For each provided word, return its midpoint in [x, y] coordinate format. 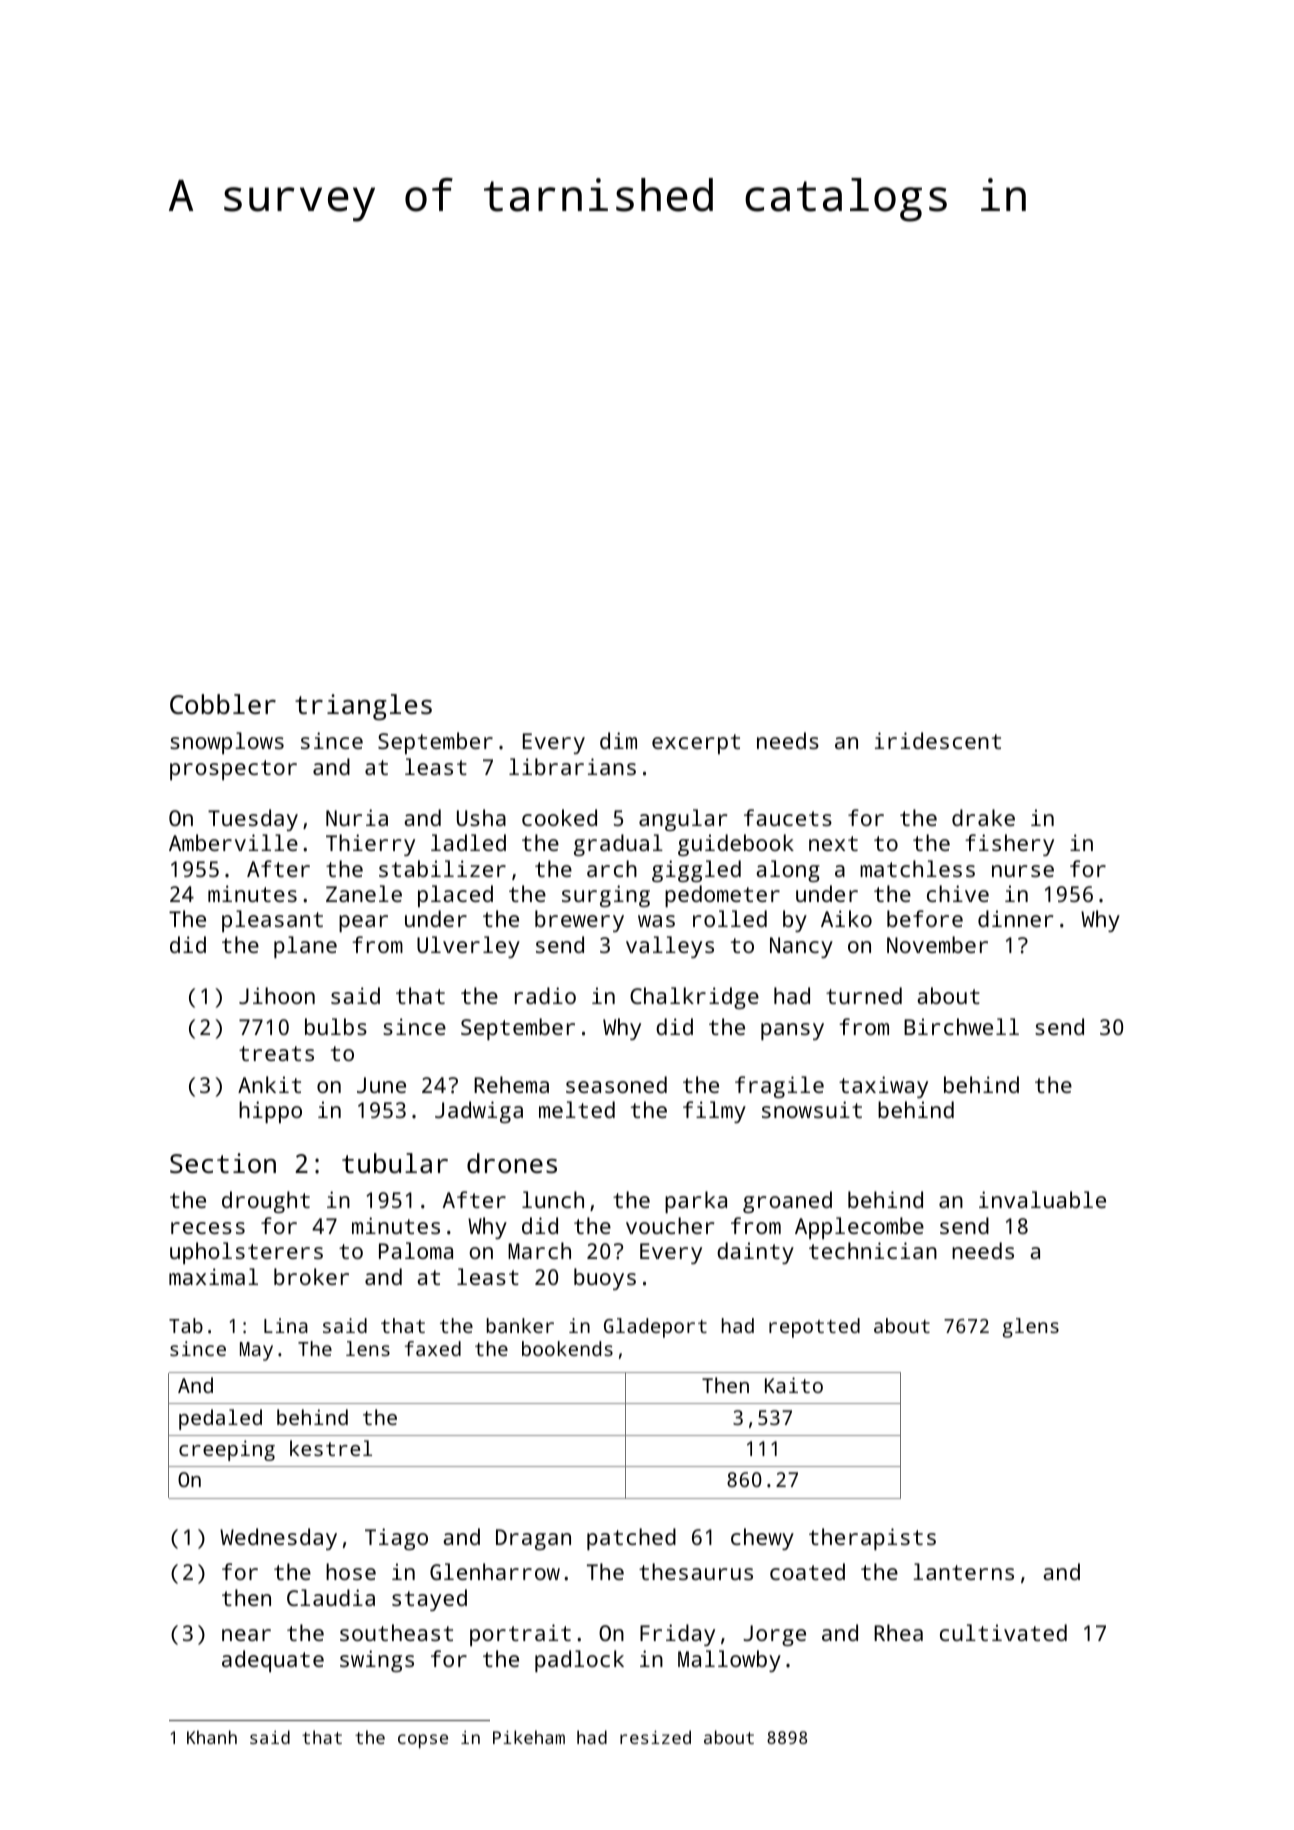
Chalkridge [694, 998]
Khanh [212, 1737]
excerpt [696, 744]
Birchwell [961, 1026]
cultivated [1003, 1632]
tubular [395, 1163]
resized [655, 1737]
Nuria [357, 817]
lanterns [963, 1571]
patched [631, 1539]
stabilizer [442, 868]
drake [983, 817]
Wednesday [278, 1539]
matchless [917, 868]
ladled [468, 842]
